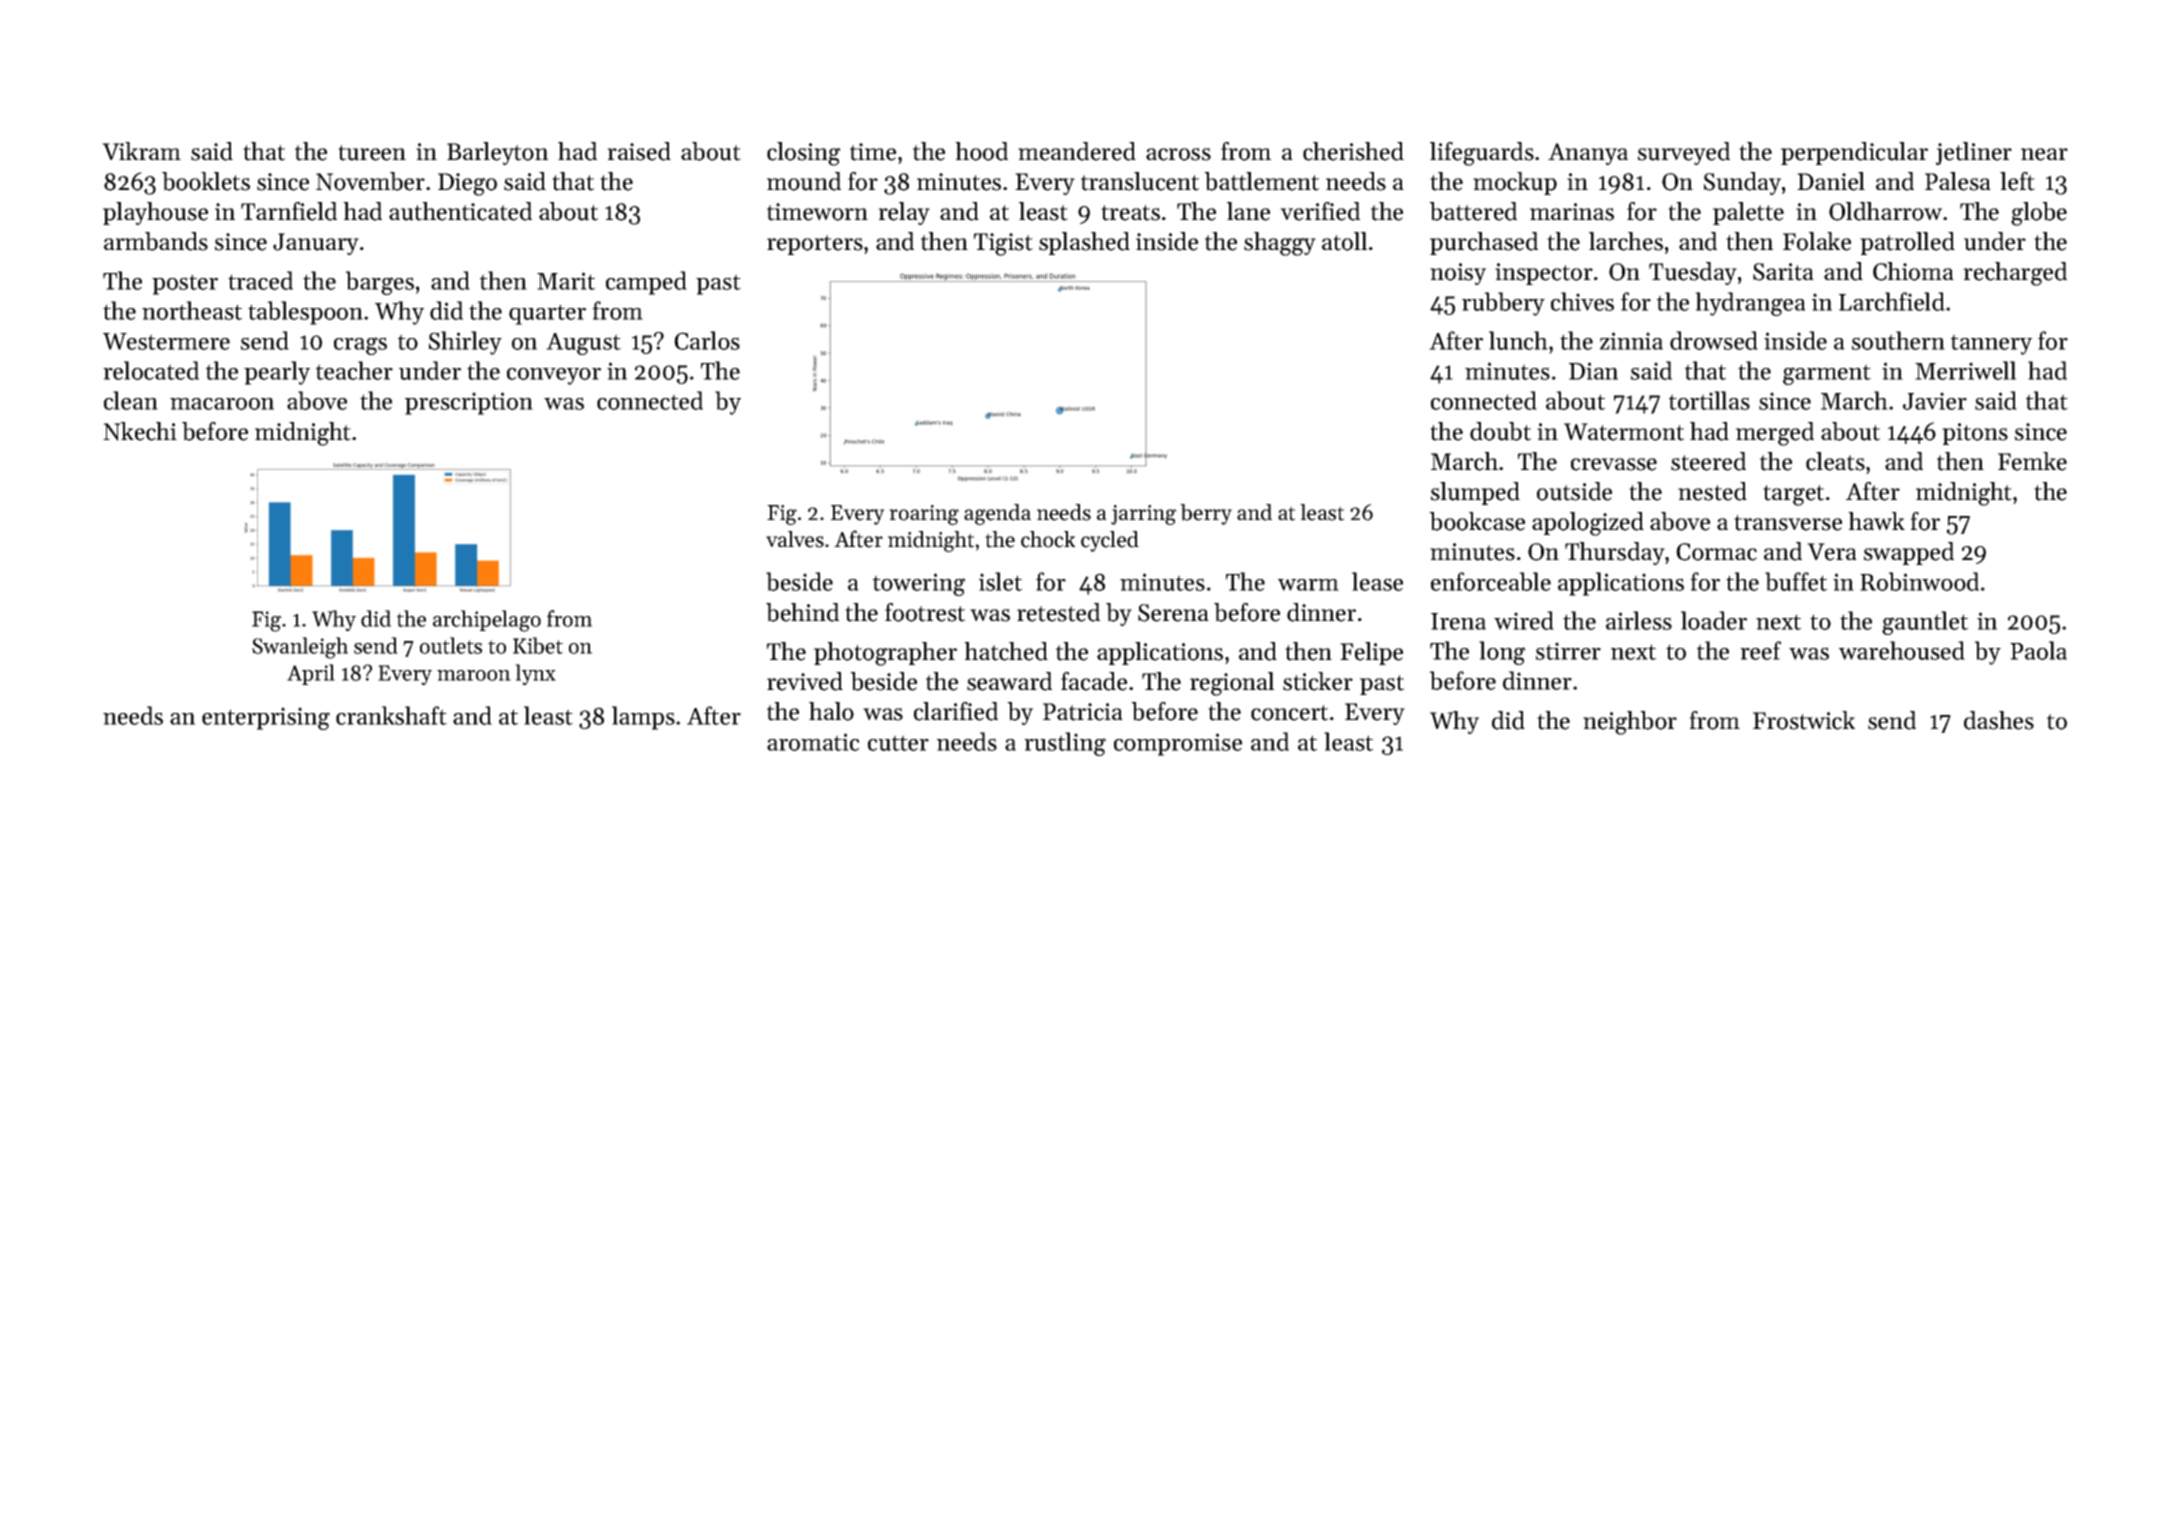 The width and height of the screenshot is (2171, 1535). What do you see at coordinates (1631, 341) in the screenshot?
I see `zinnia` at bounding box center [1631, 341].
